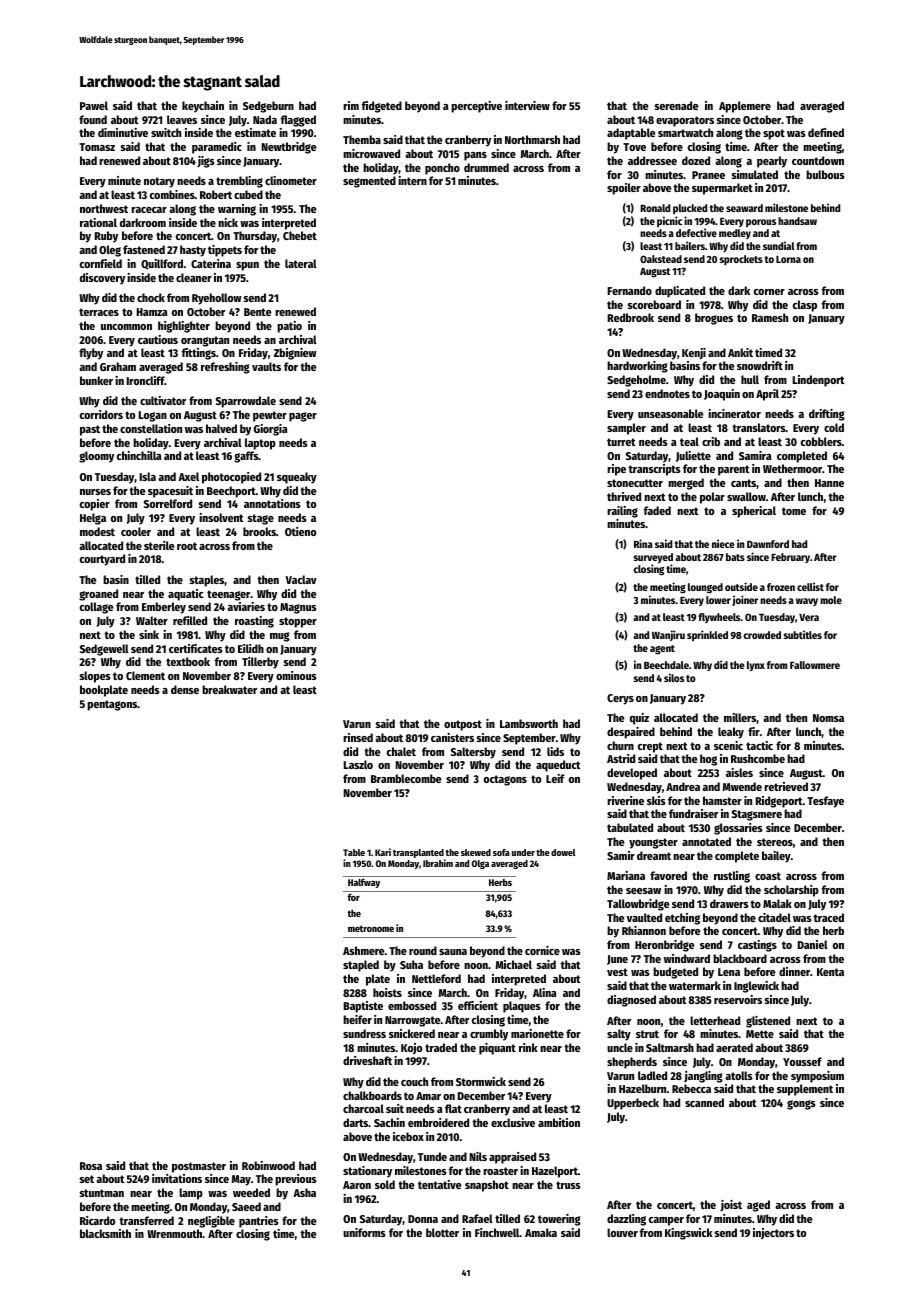 This image has width=924, height=1308. What do you see at coordinates (636, 381) in the image?
I see `Sedgeholme` at bounding box center [636, 381].
